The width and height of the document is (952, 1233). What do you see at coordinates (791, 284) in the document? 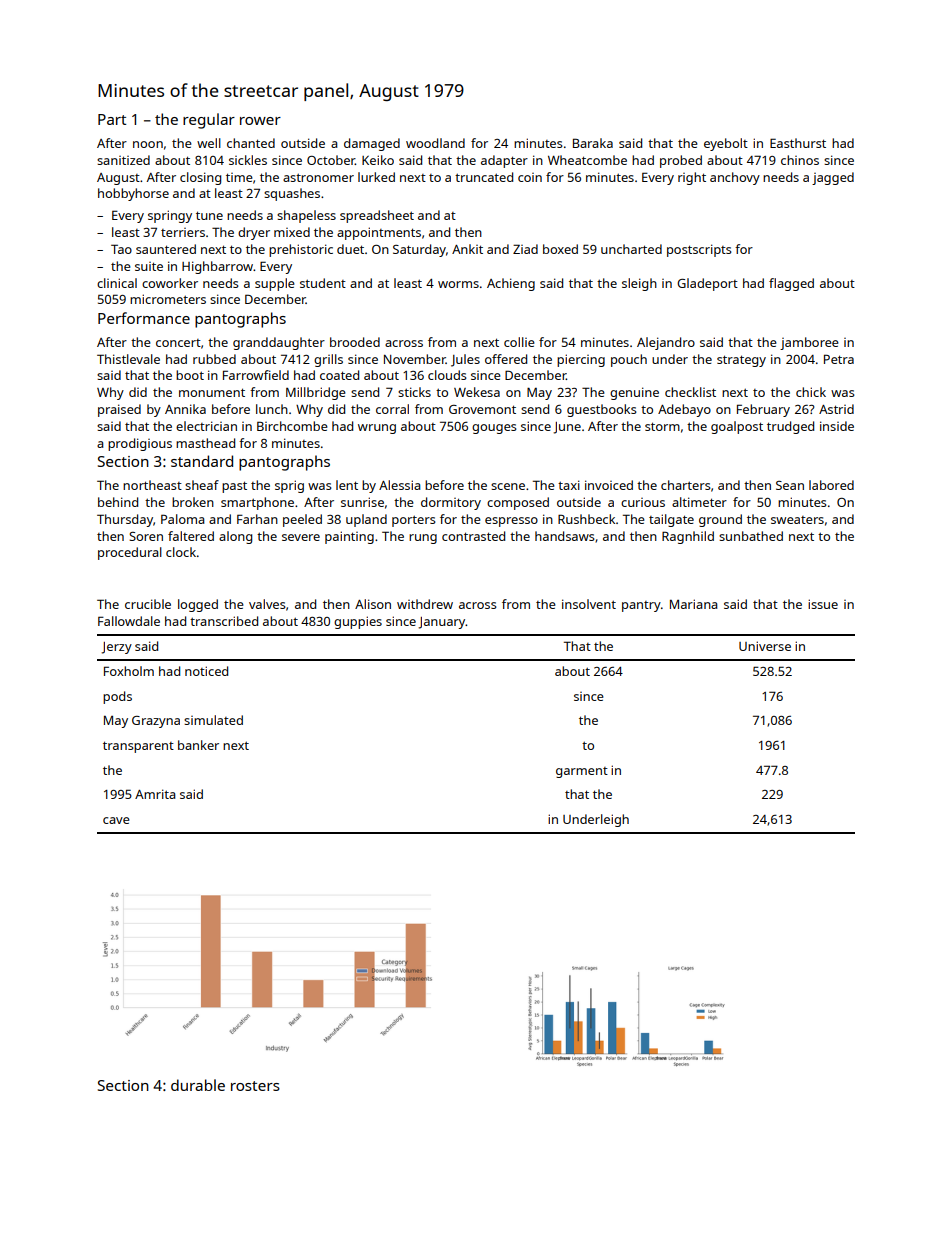
I see `flagged` at bounding box center [791, 284].
